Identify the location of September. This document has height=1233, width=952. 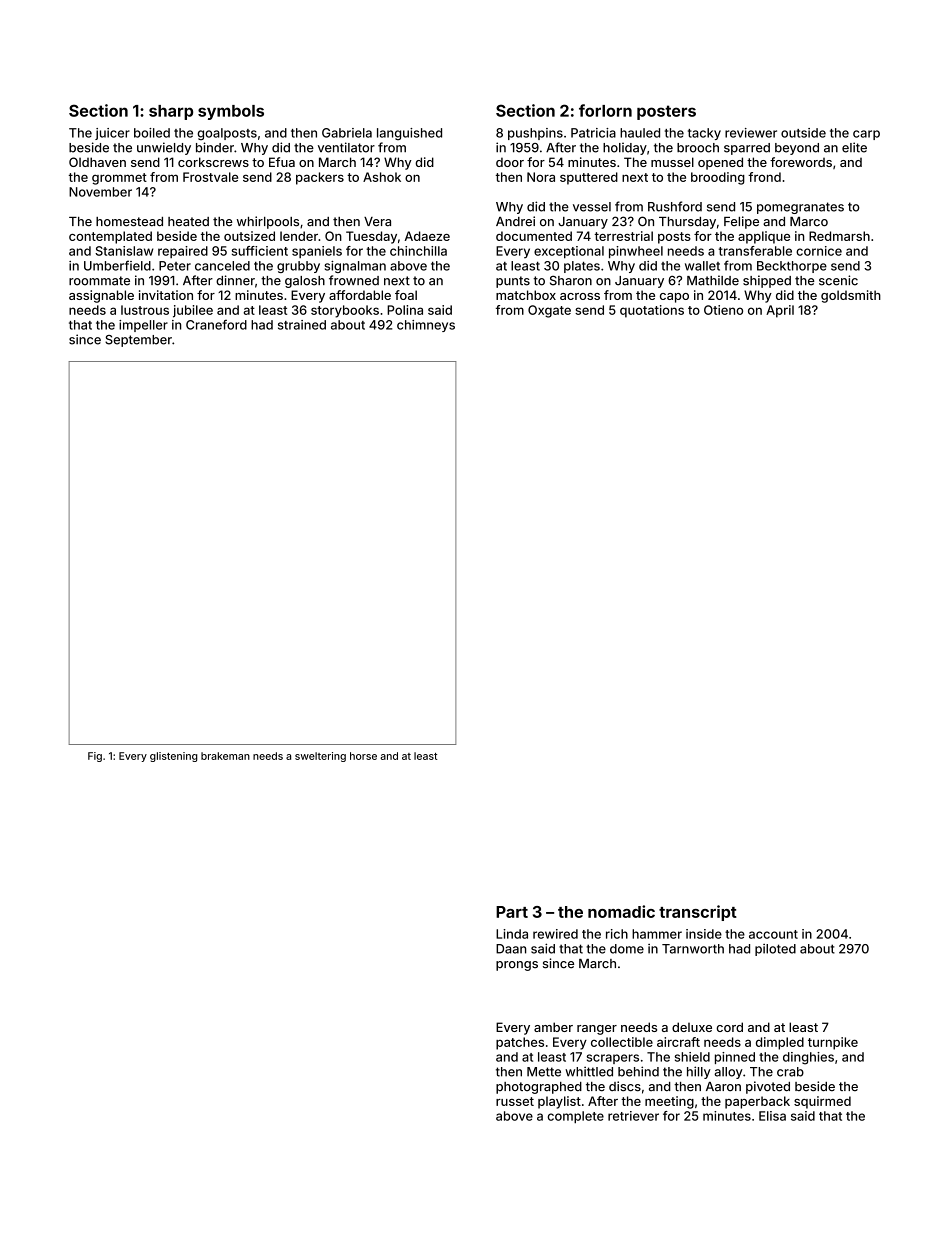
(138, 341).
